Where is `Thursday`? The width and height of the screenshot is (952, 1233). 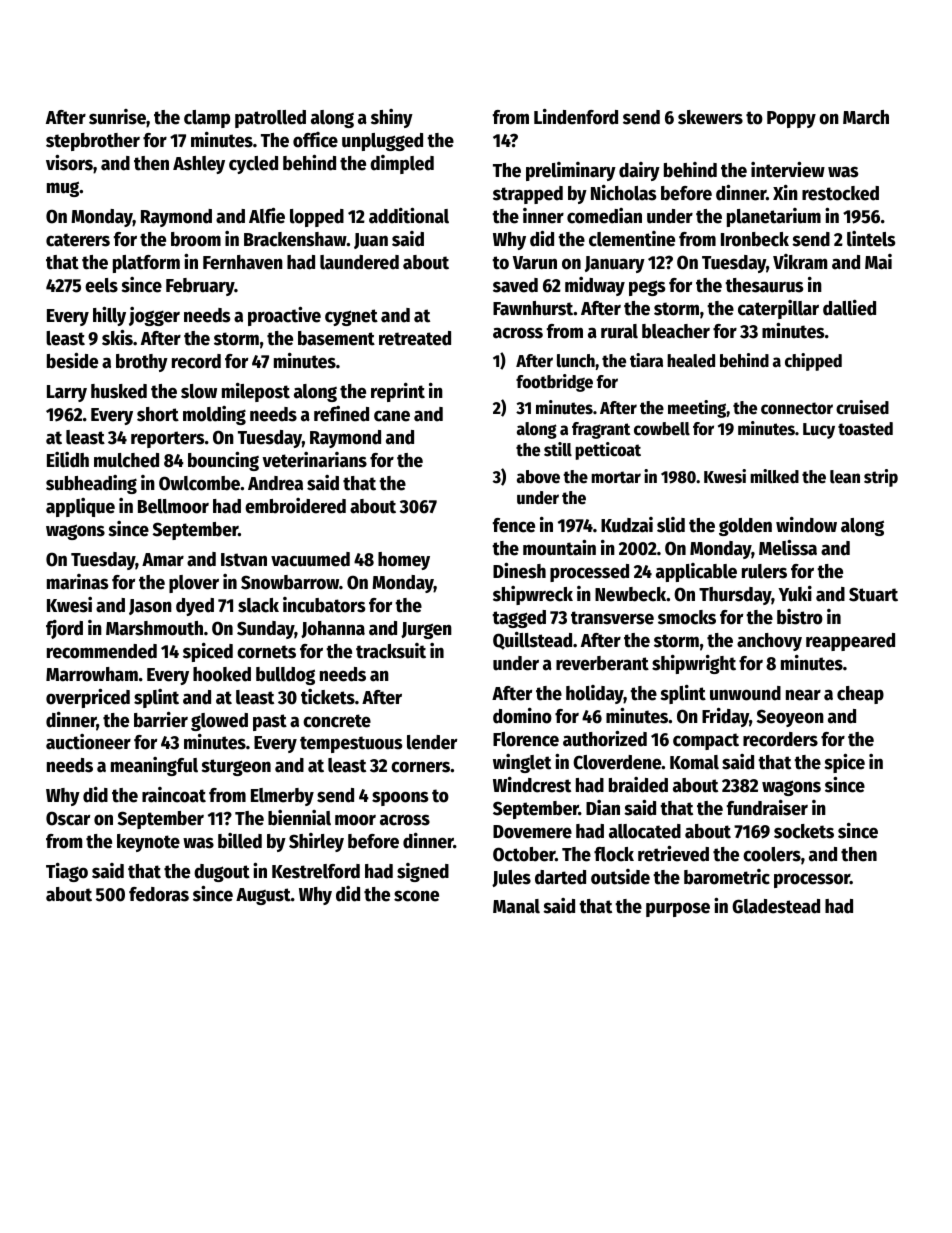
Thursday is located at coordinates (735, 596).
